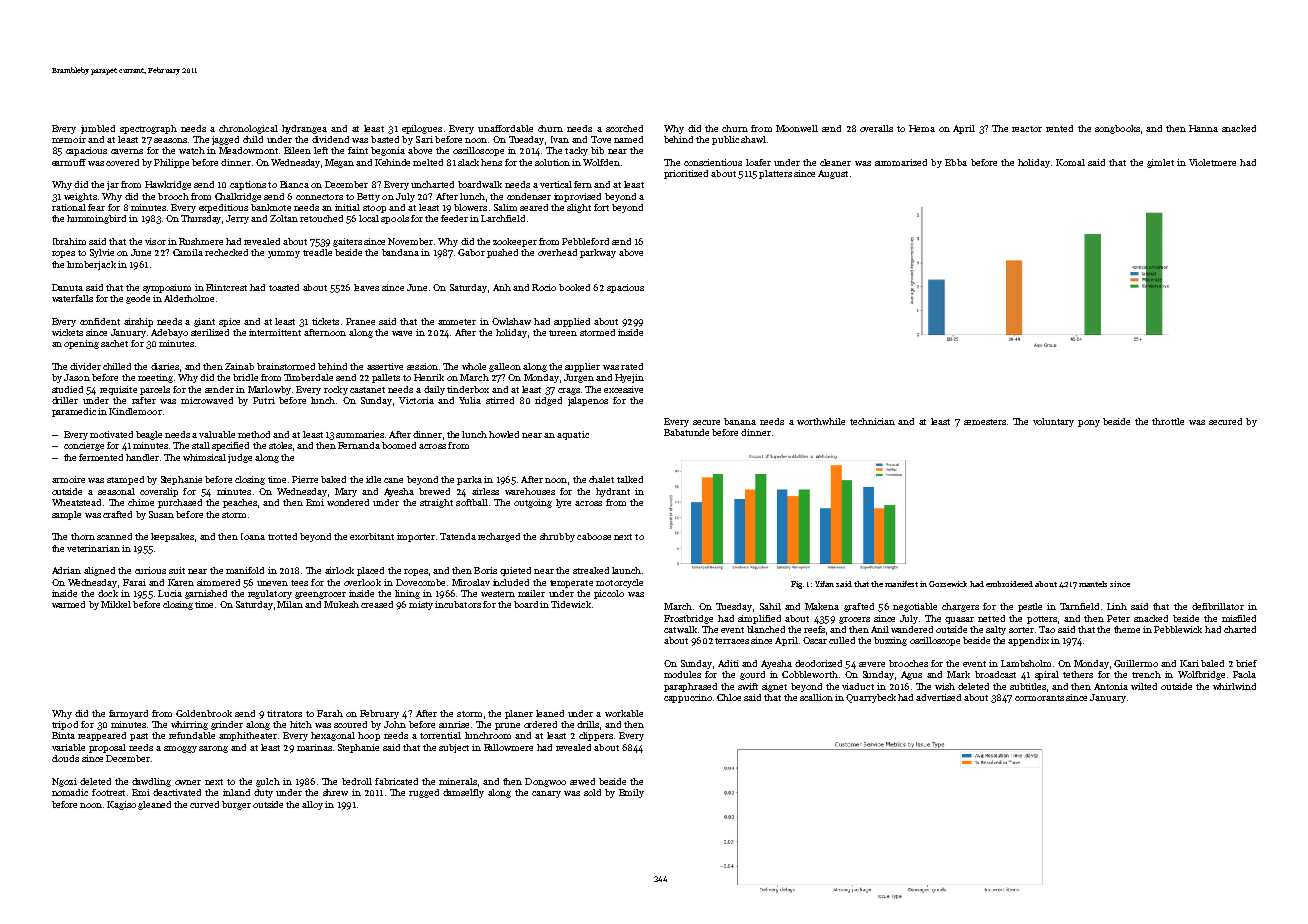 Image resolution: width=1308 pixels, height=924 pixels. I want to click on chronological, so click(248, 129).
